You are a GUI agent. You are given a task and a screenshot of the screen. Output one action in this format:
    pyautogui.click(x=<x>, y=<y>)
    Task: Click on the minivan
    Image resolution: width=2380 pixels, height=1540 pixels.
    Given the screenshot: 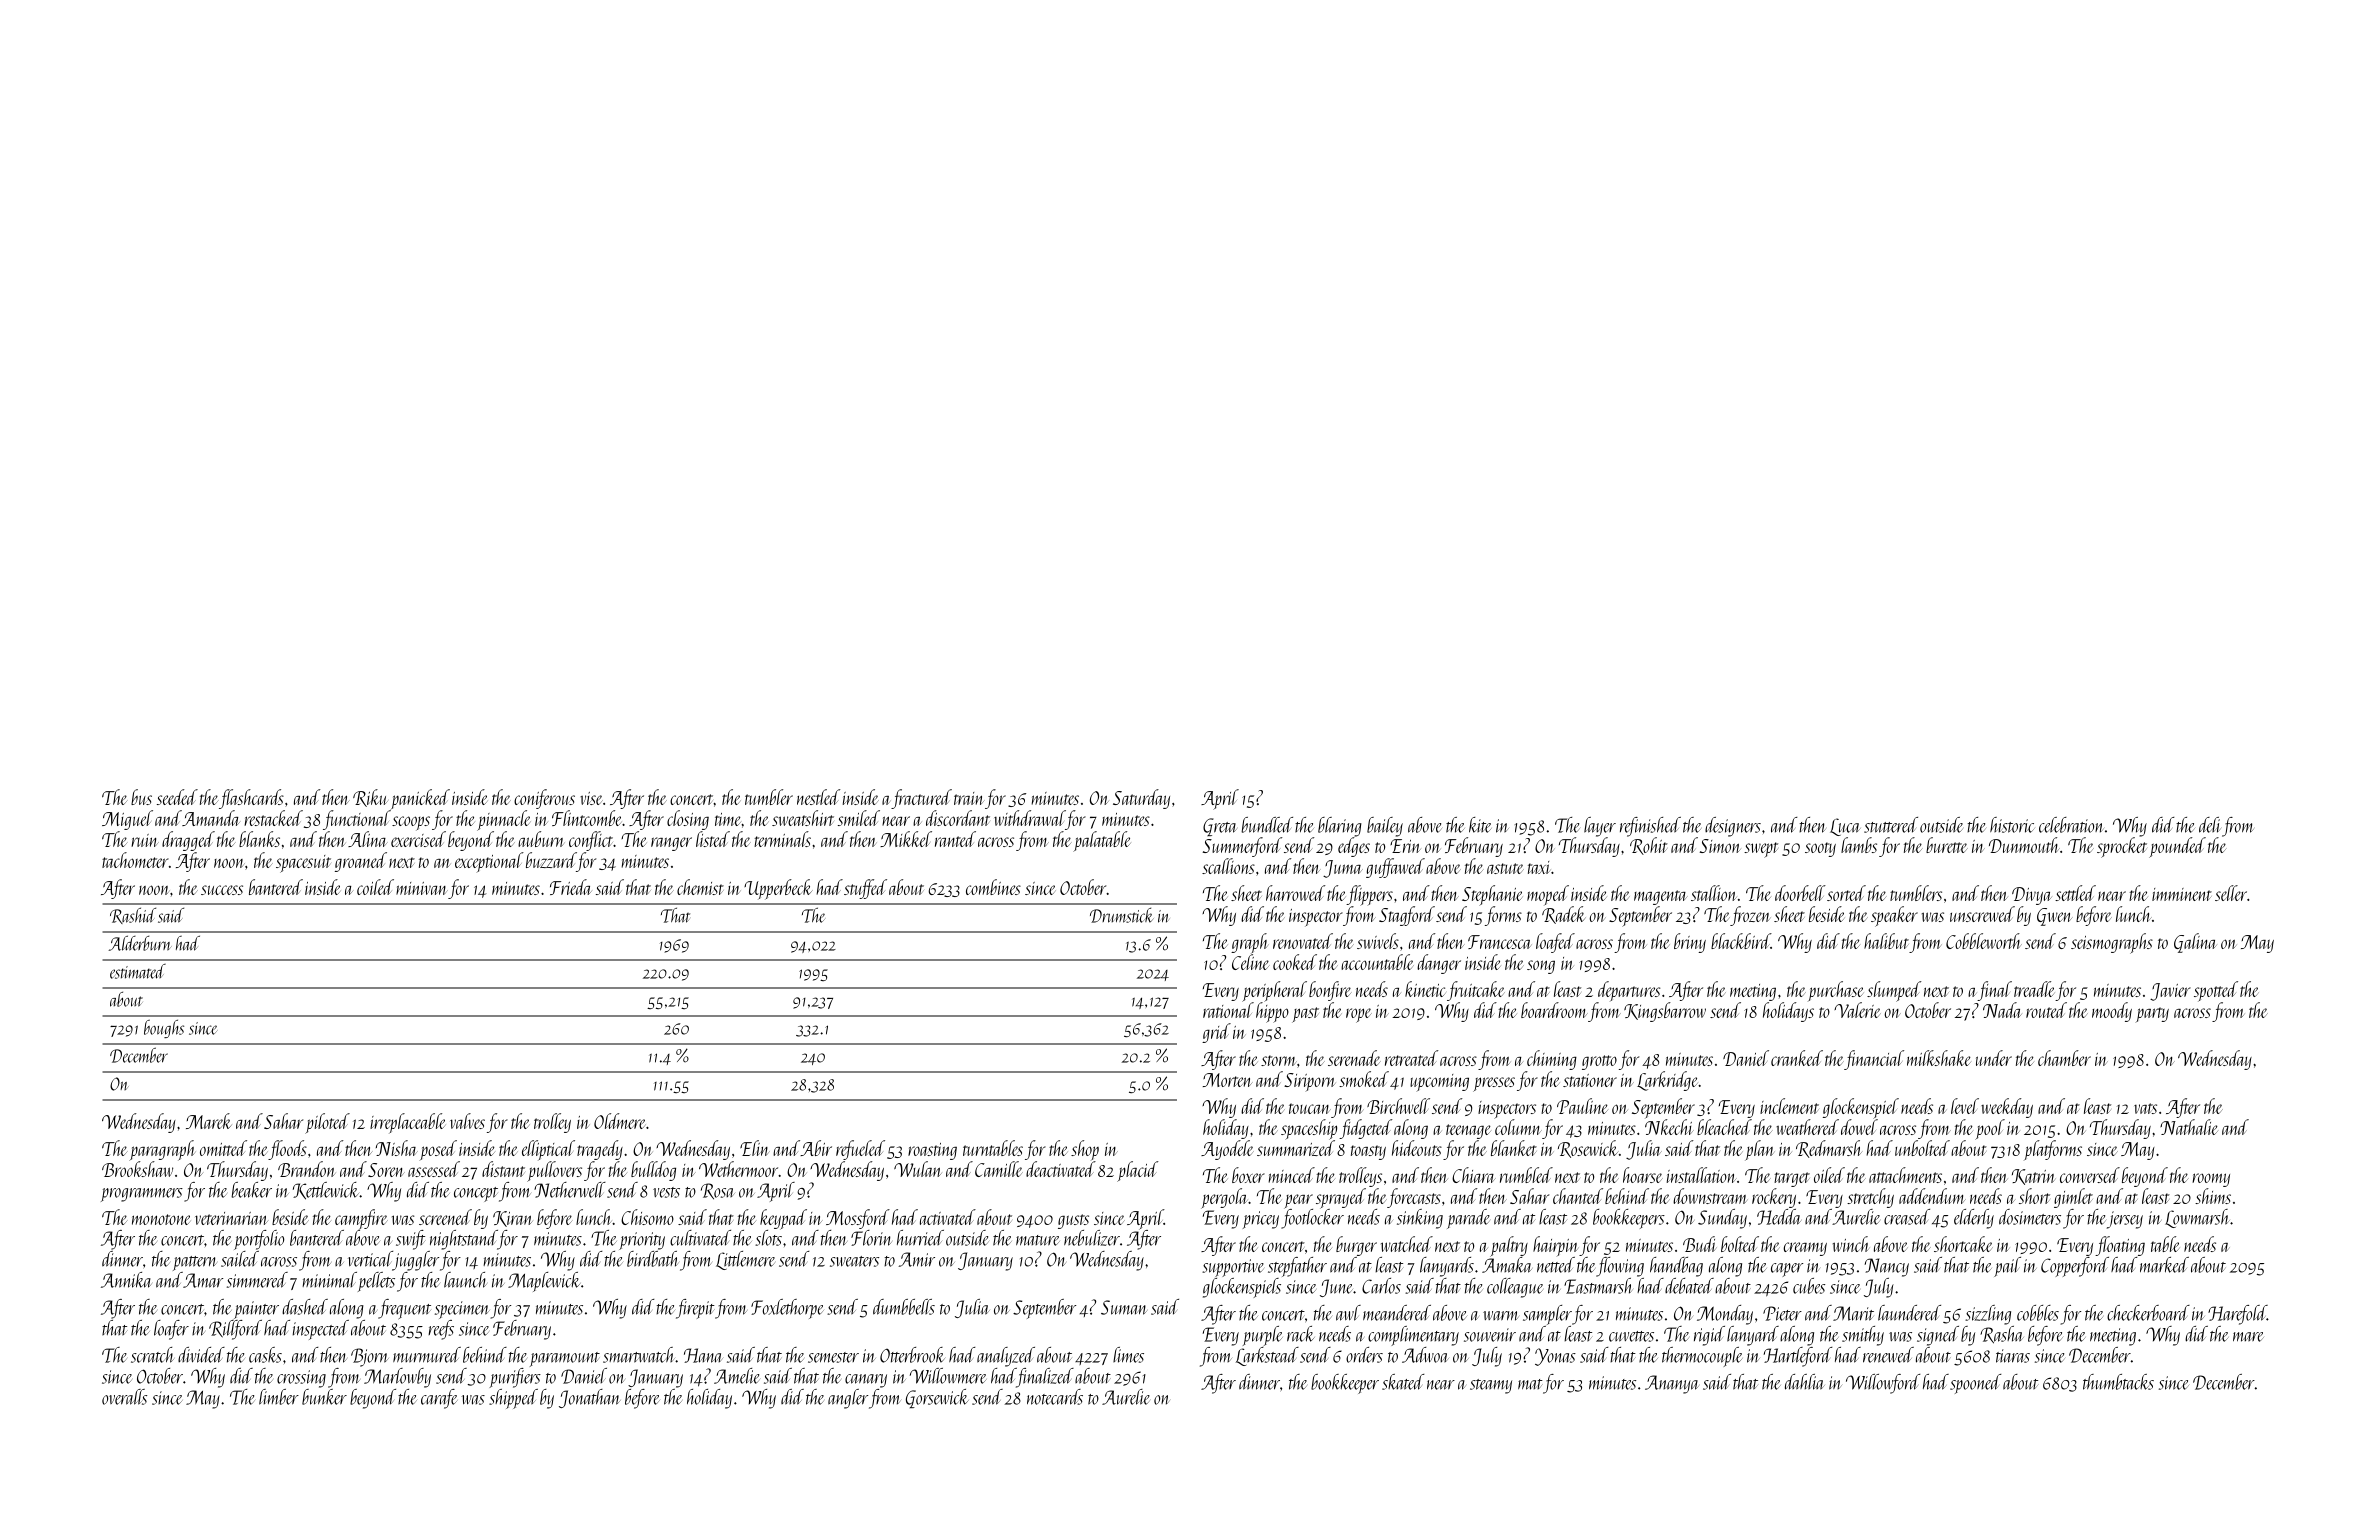 What is the action you would take?
    pyautogui.click(x=422, y=888)
